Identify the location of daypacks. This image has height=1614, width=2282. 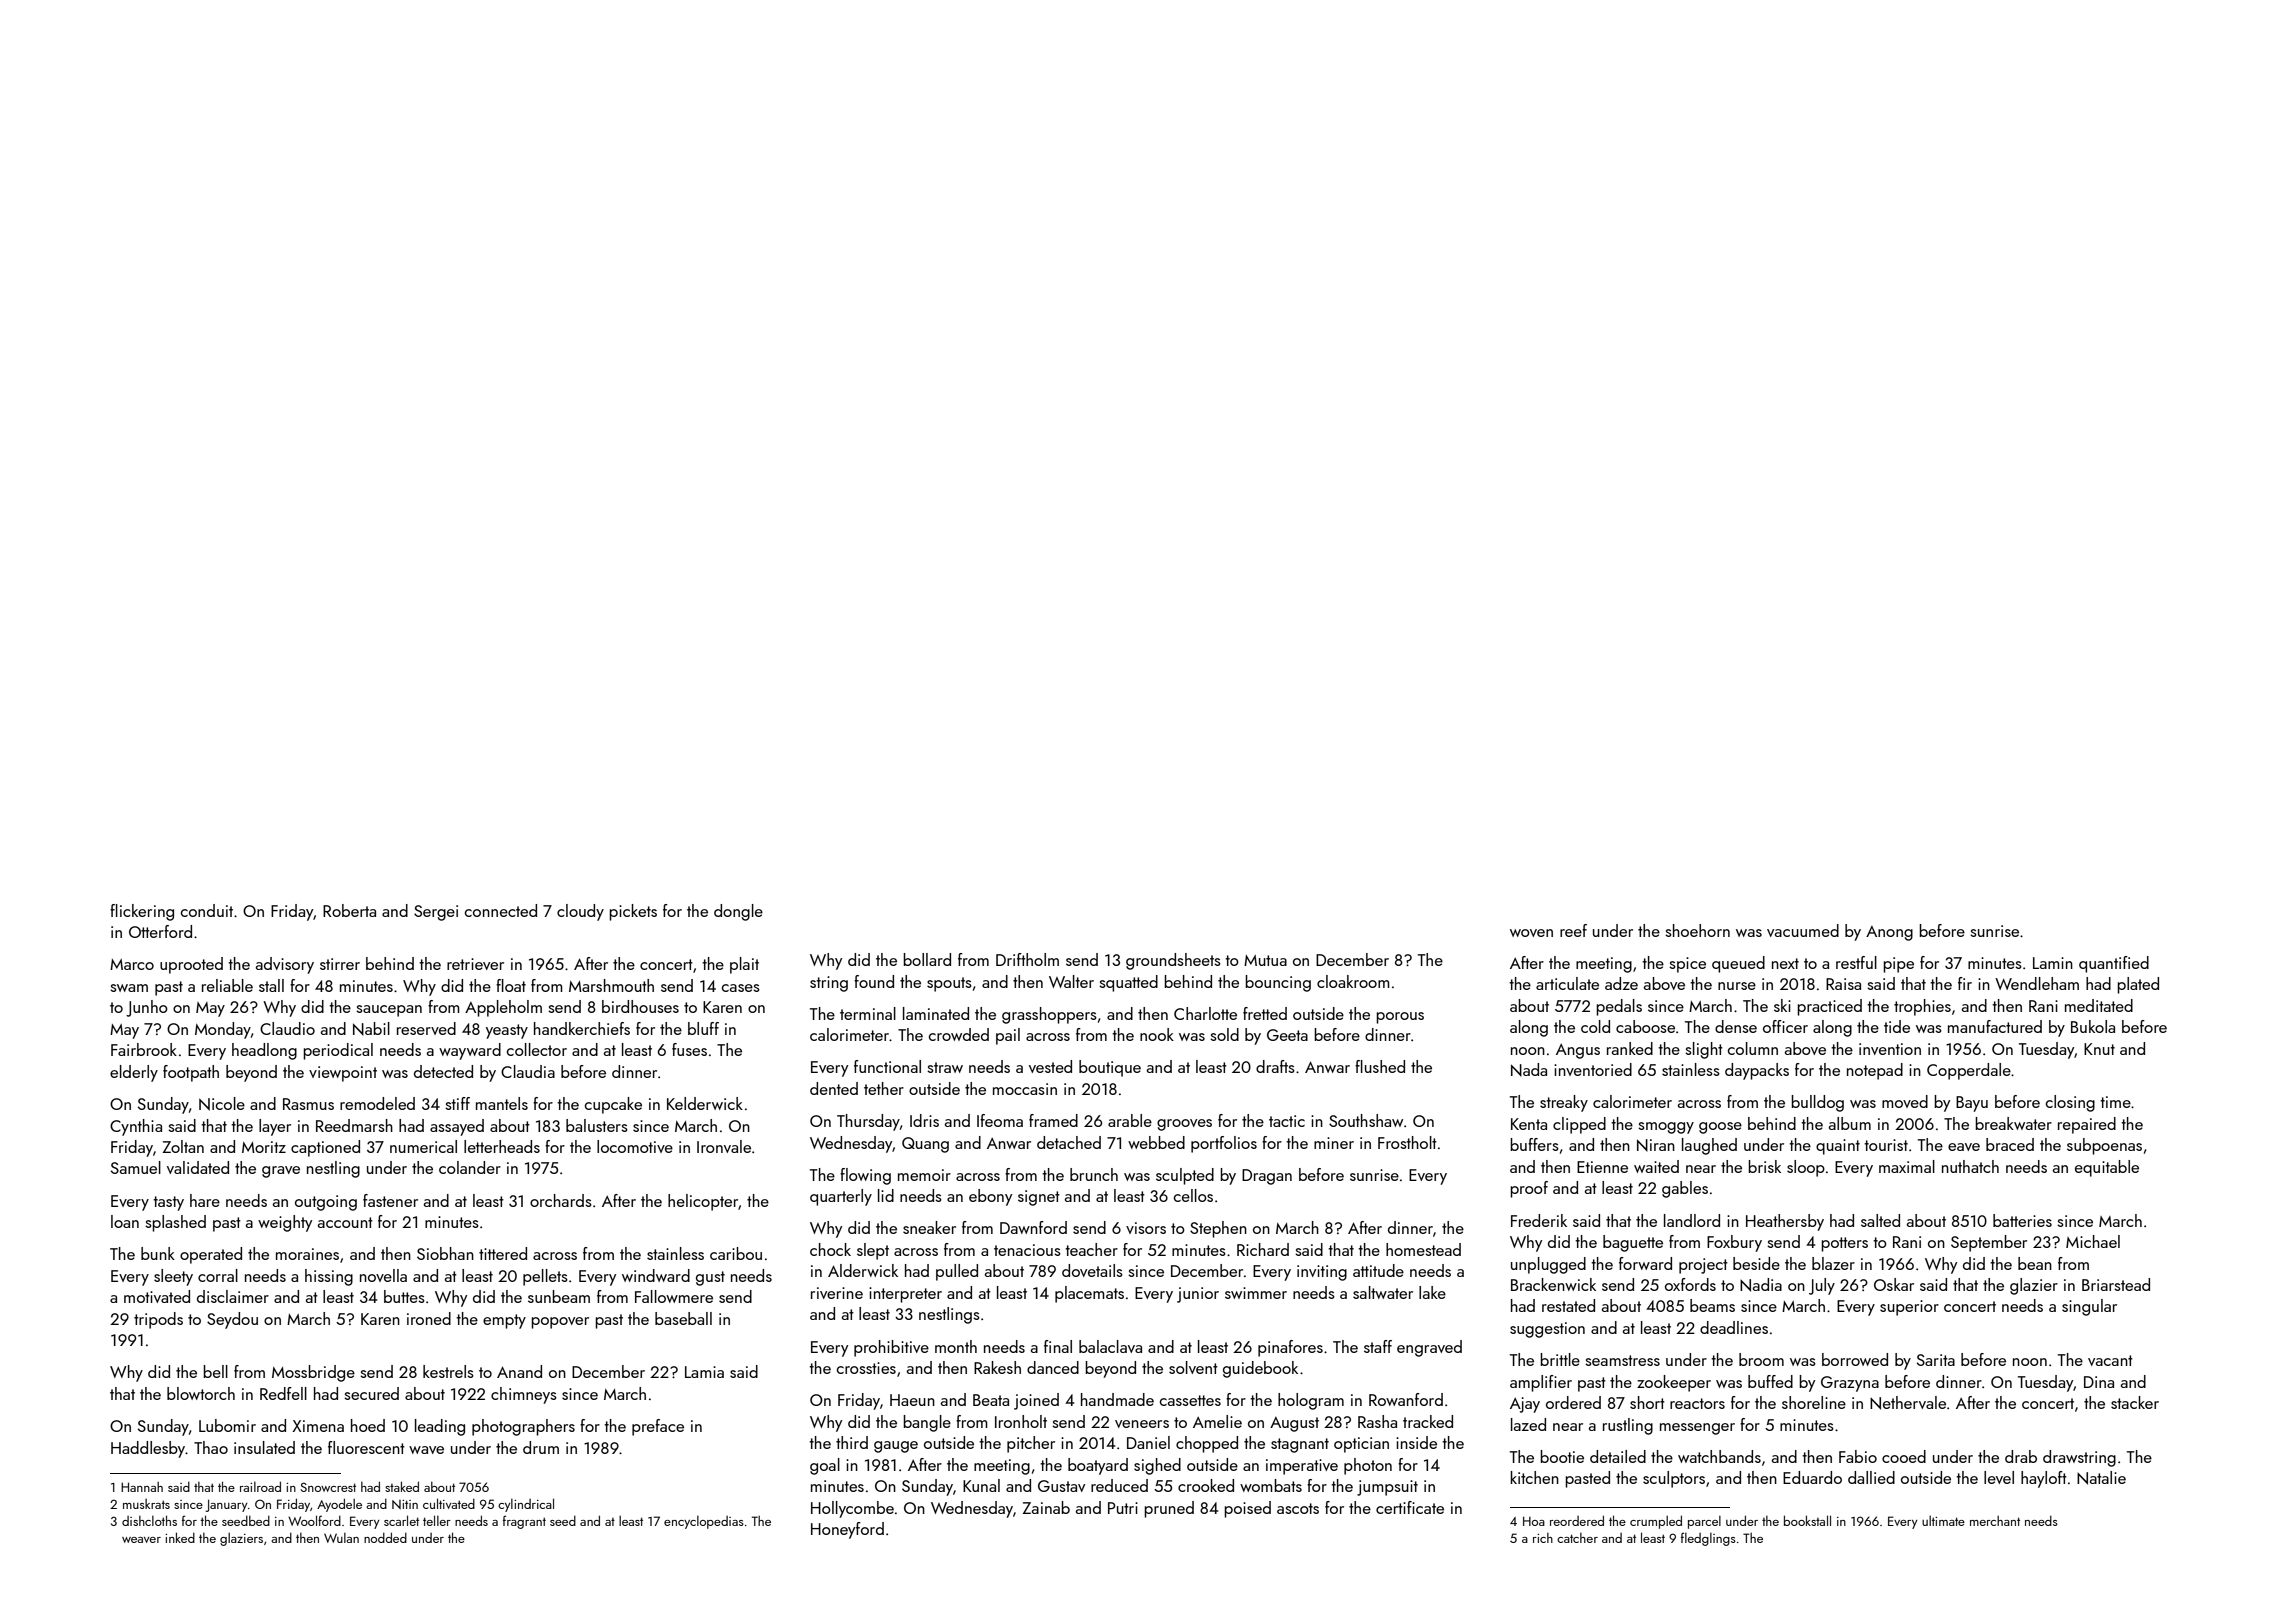
(1757, 1071).
